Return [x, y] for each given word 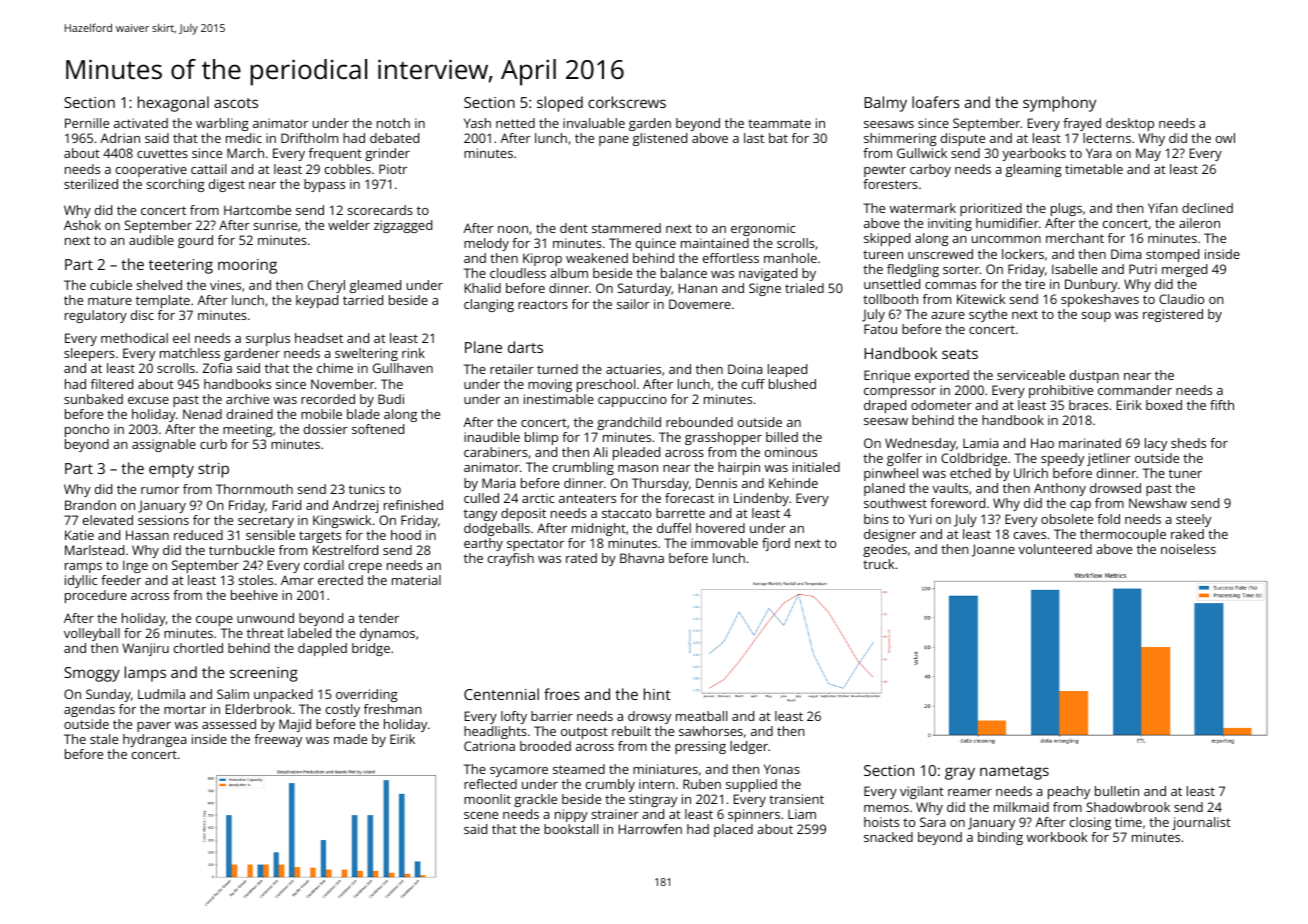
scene [481, 815]
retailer [512, 369]
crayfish [511, 559]
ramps [83, 568]
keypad [317, 301]
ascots [236, 103]
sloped [560, 104]
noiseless [1188, 549]
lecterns [1107, 138]
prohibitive [1061, 391]
